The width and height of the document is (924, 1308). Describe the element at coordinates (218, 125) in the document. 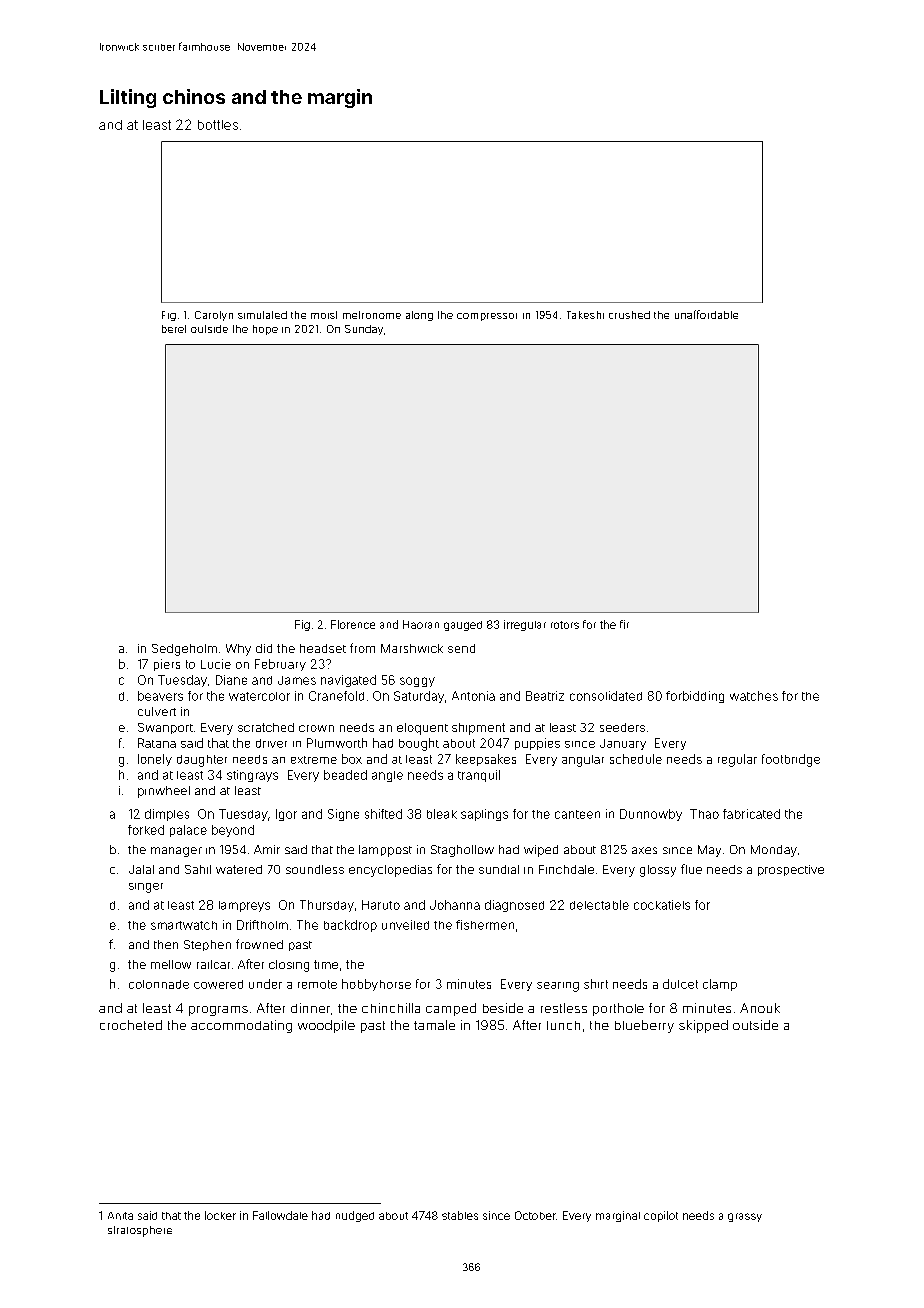

I see `bottles` at that location.
